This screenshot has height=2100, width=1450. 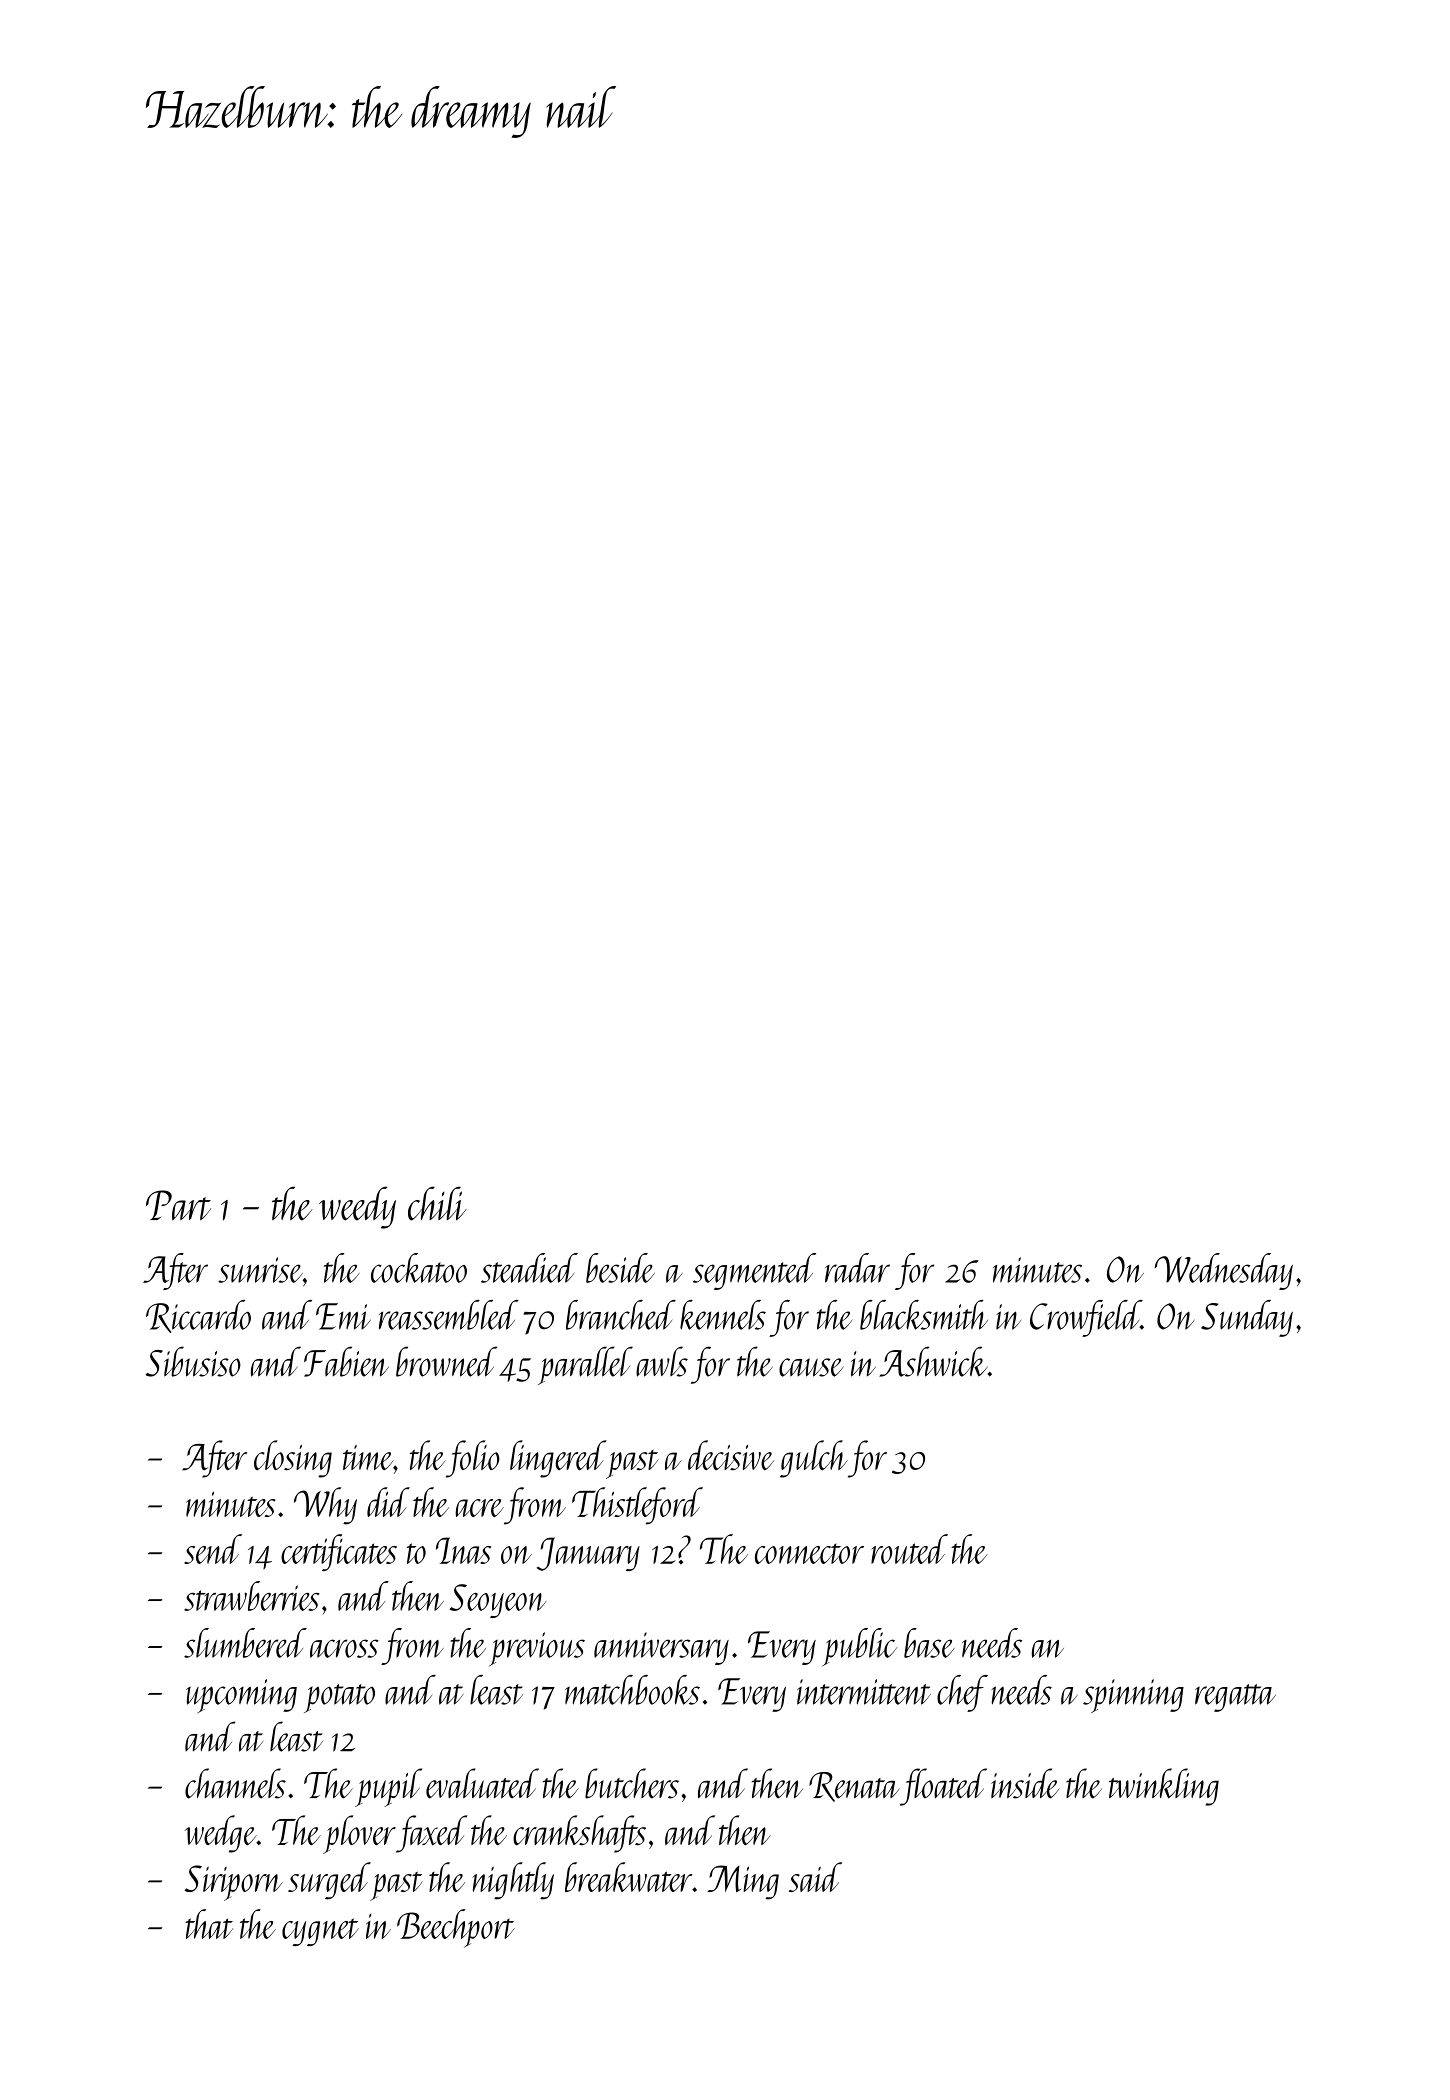 I want to click on breakwater, so click(x=628, y=1877).
